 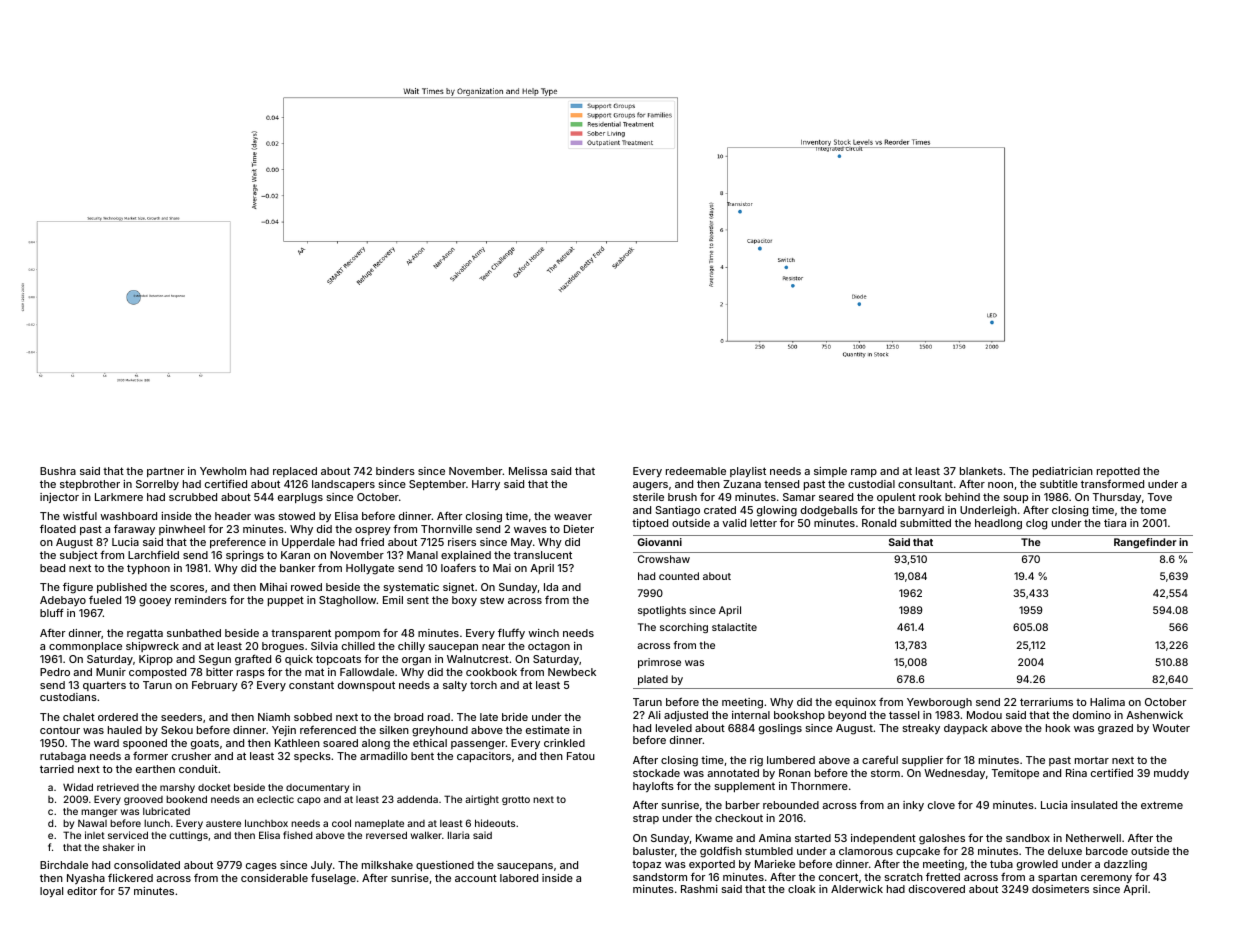 What do you see at coordinates (1046, 702) in the screenshot?
I see `terrariums` at bounding box center [1046, 702].
